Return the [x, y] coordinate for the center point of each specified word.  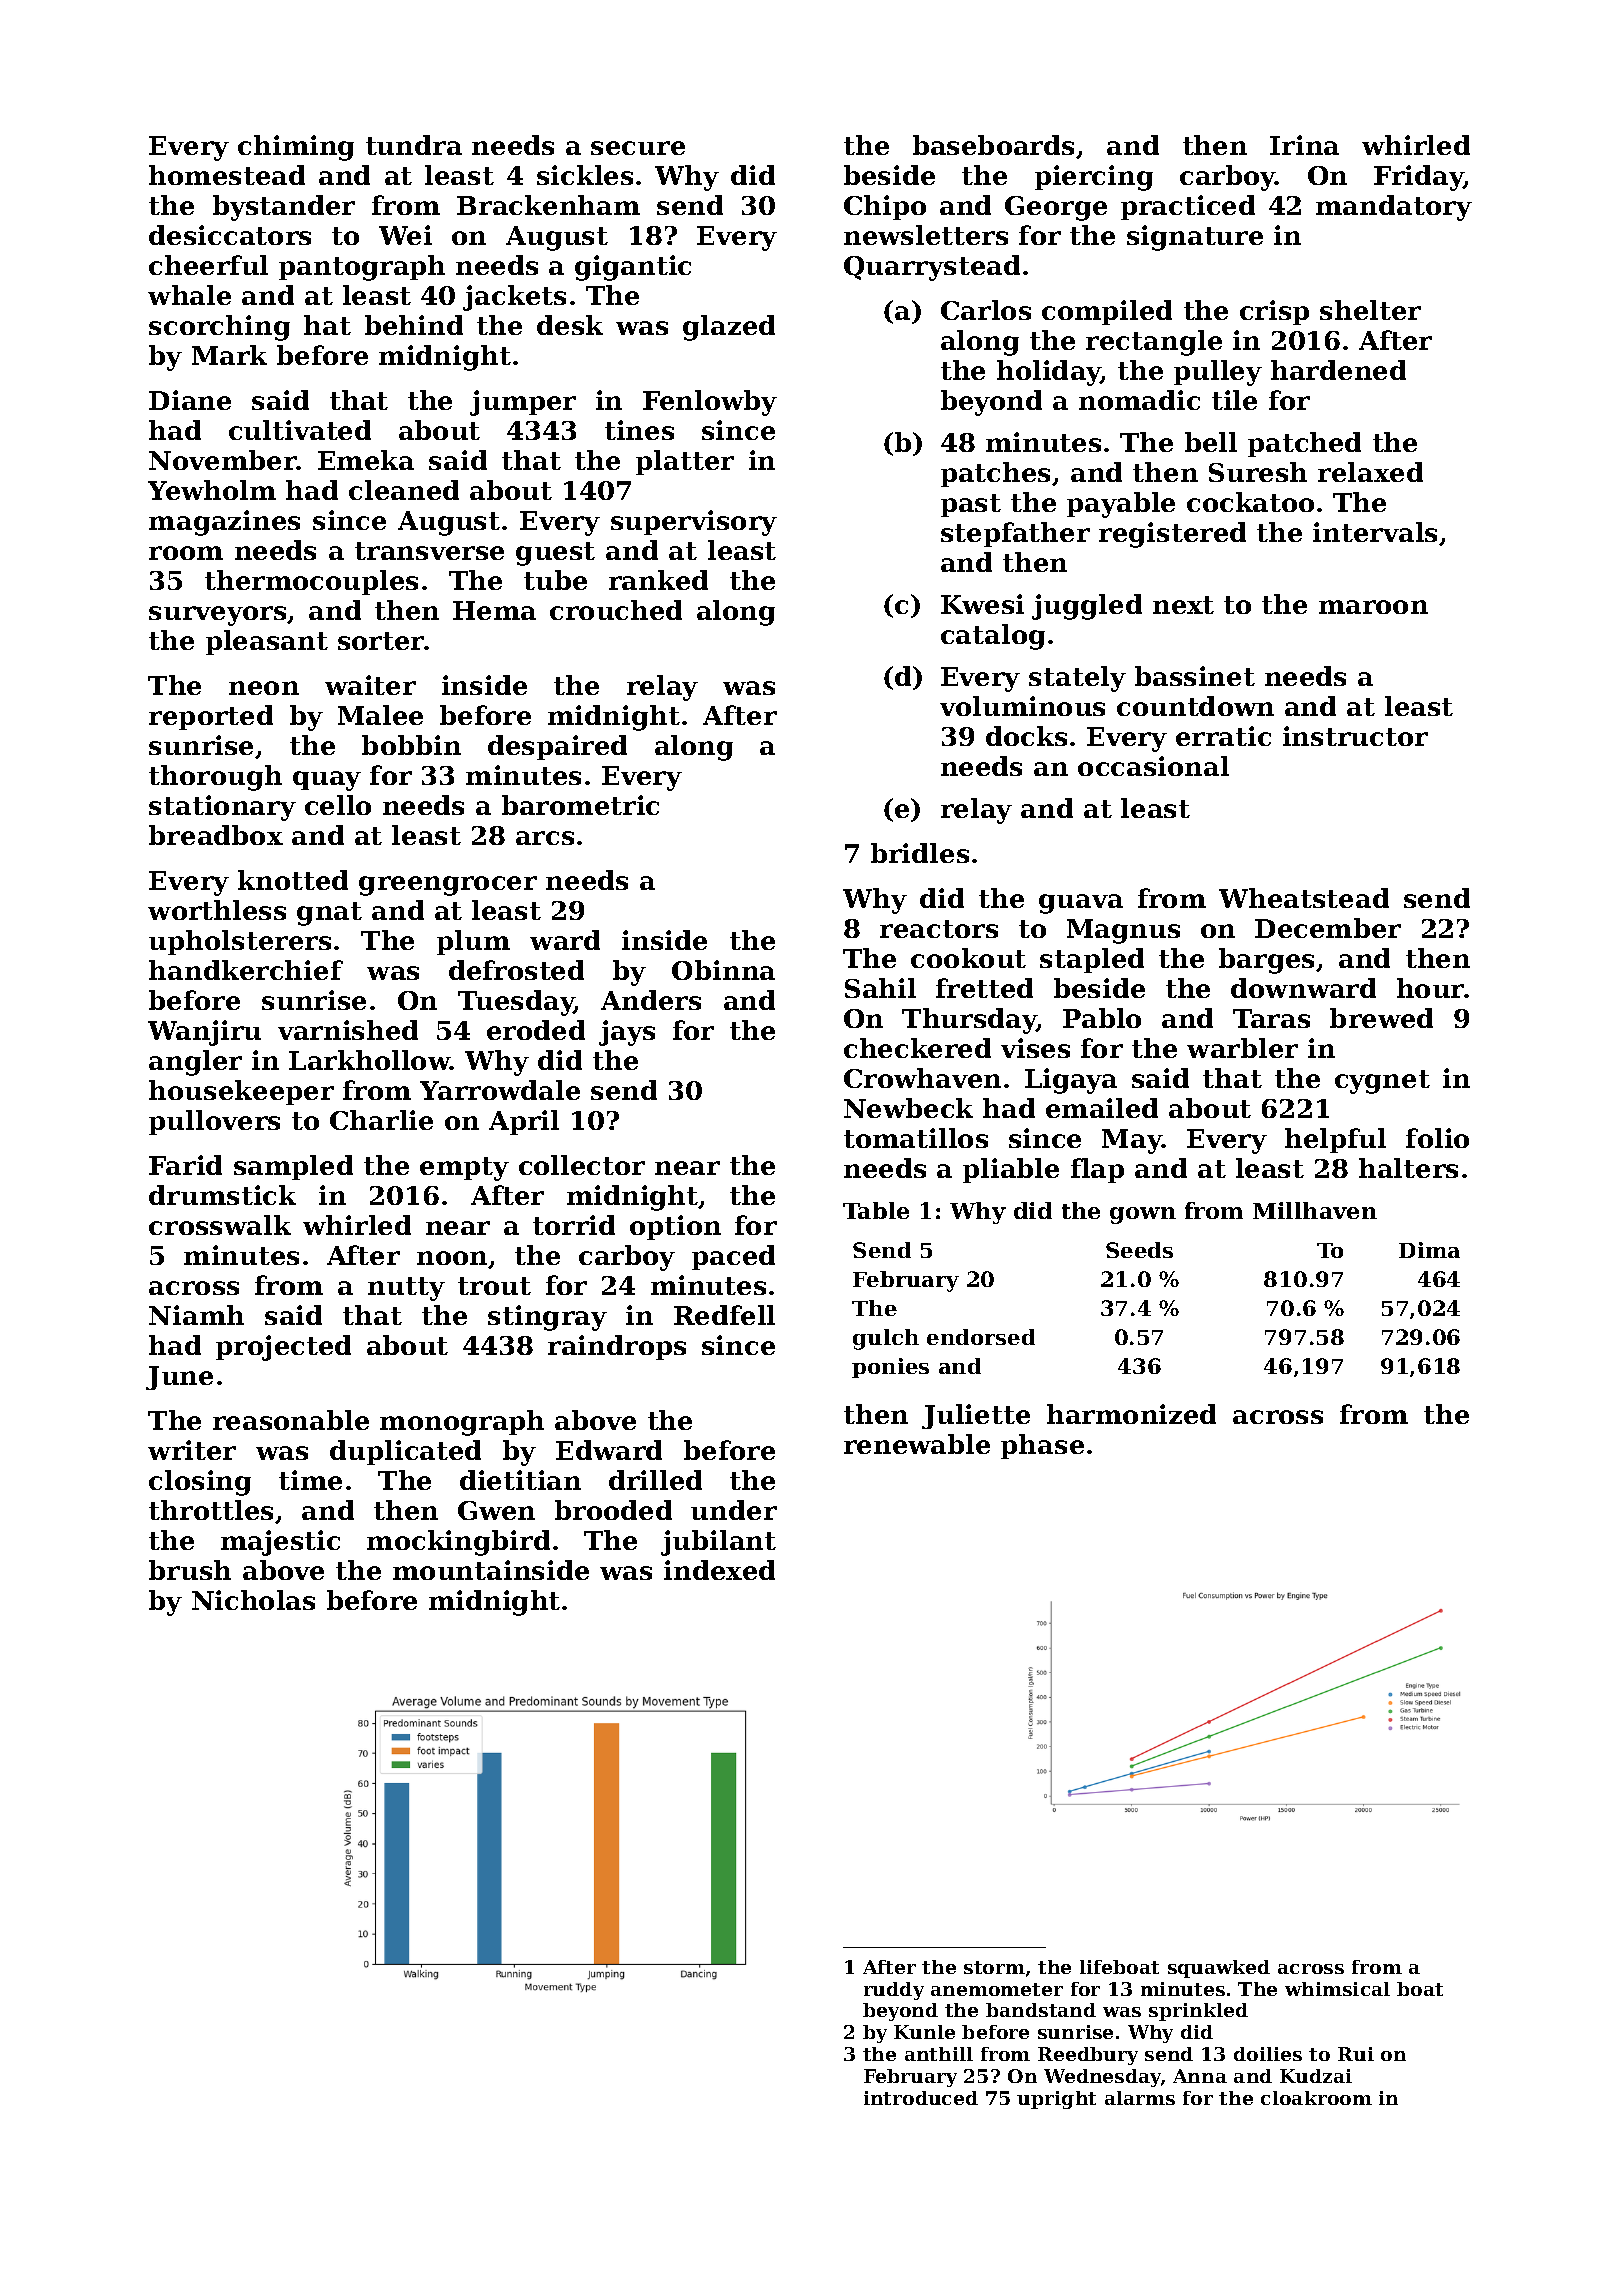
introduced [921, 2098]
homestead [227, 175]
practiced [1188, 207]
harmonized [1131, 1414]
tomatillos [916, 1138]
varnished [348, 1030]
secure [638, 148]
